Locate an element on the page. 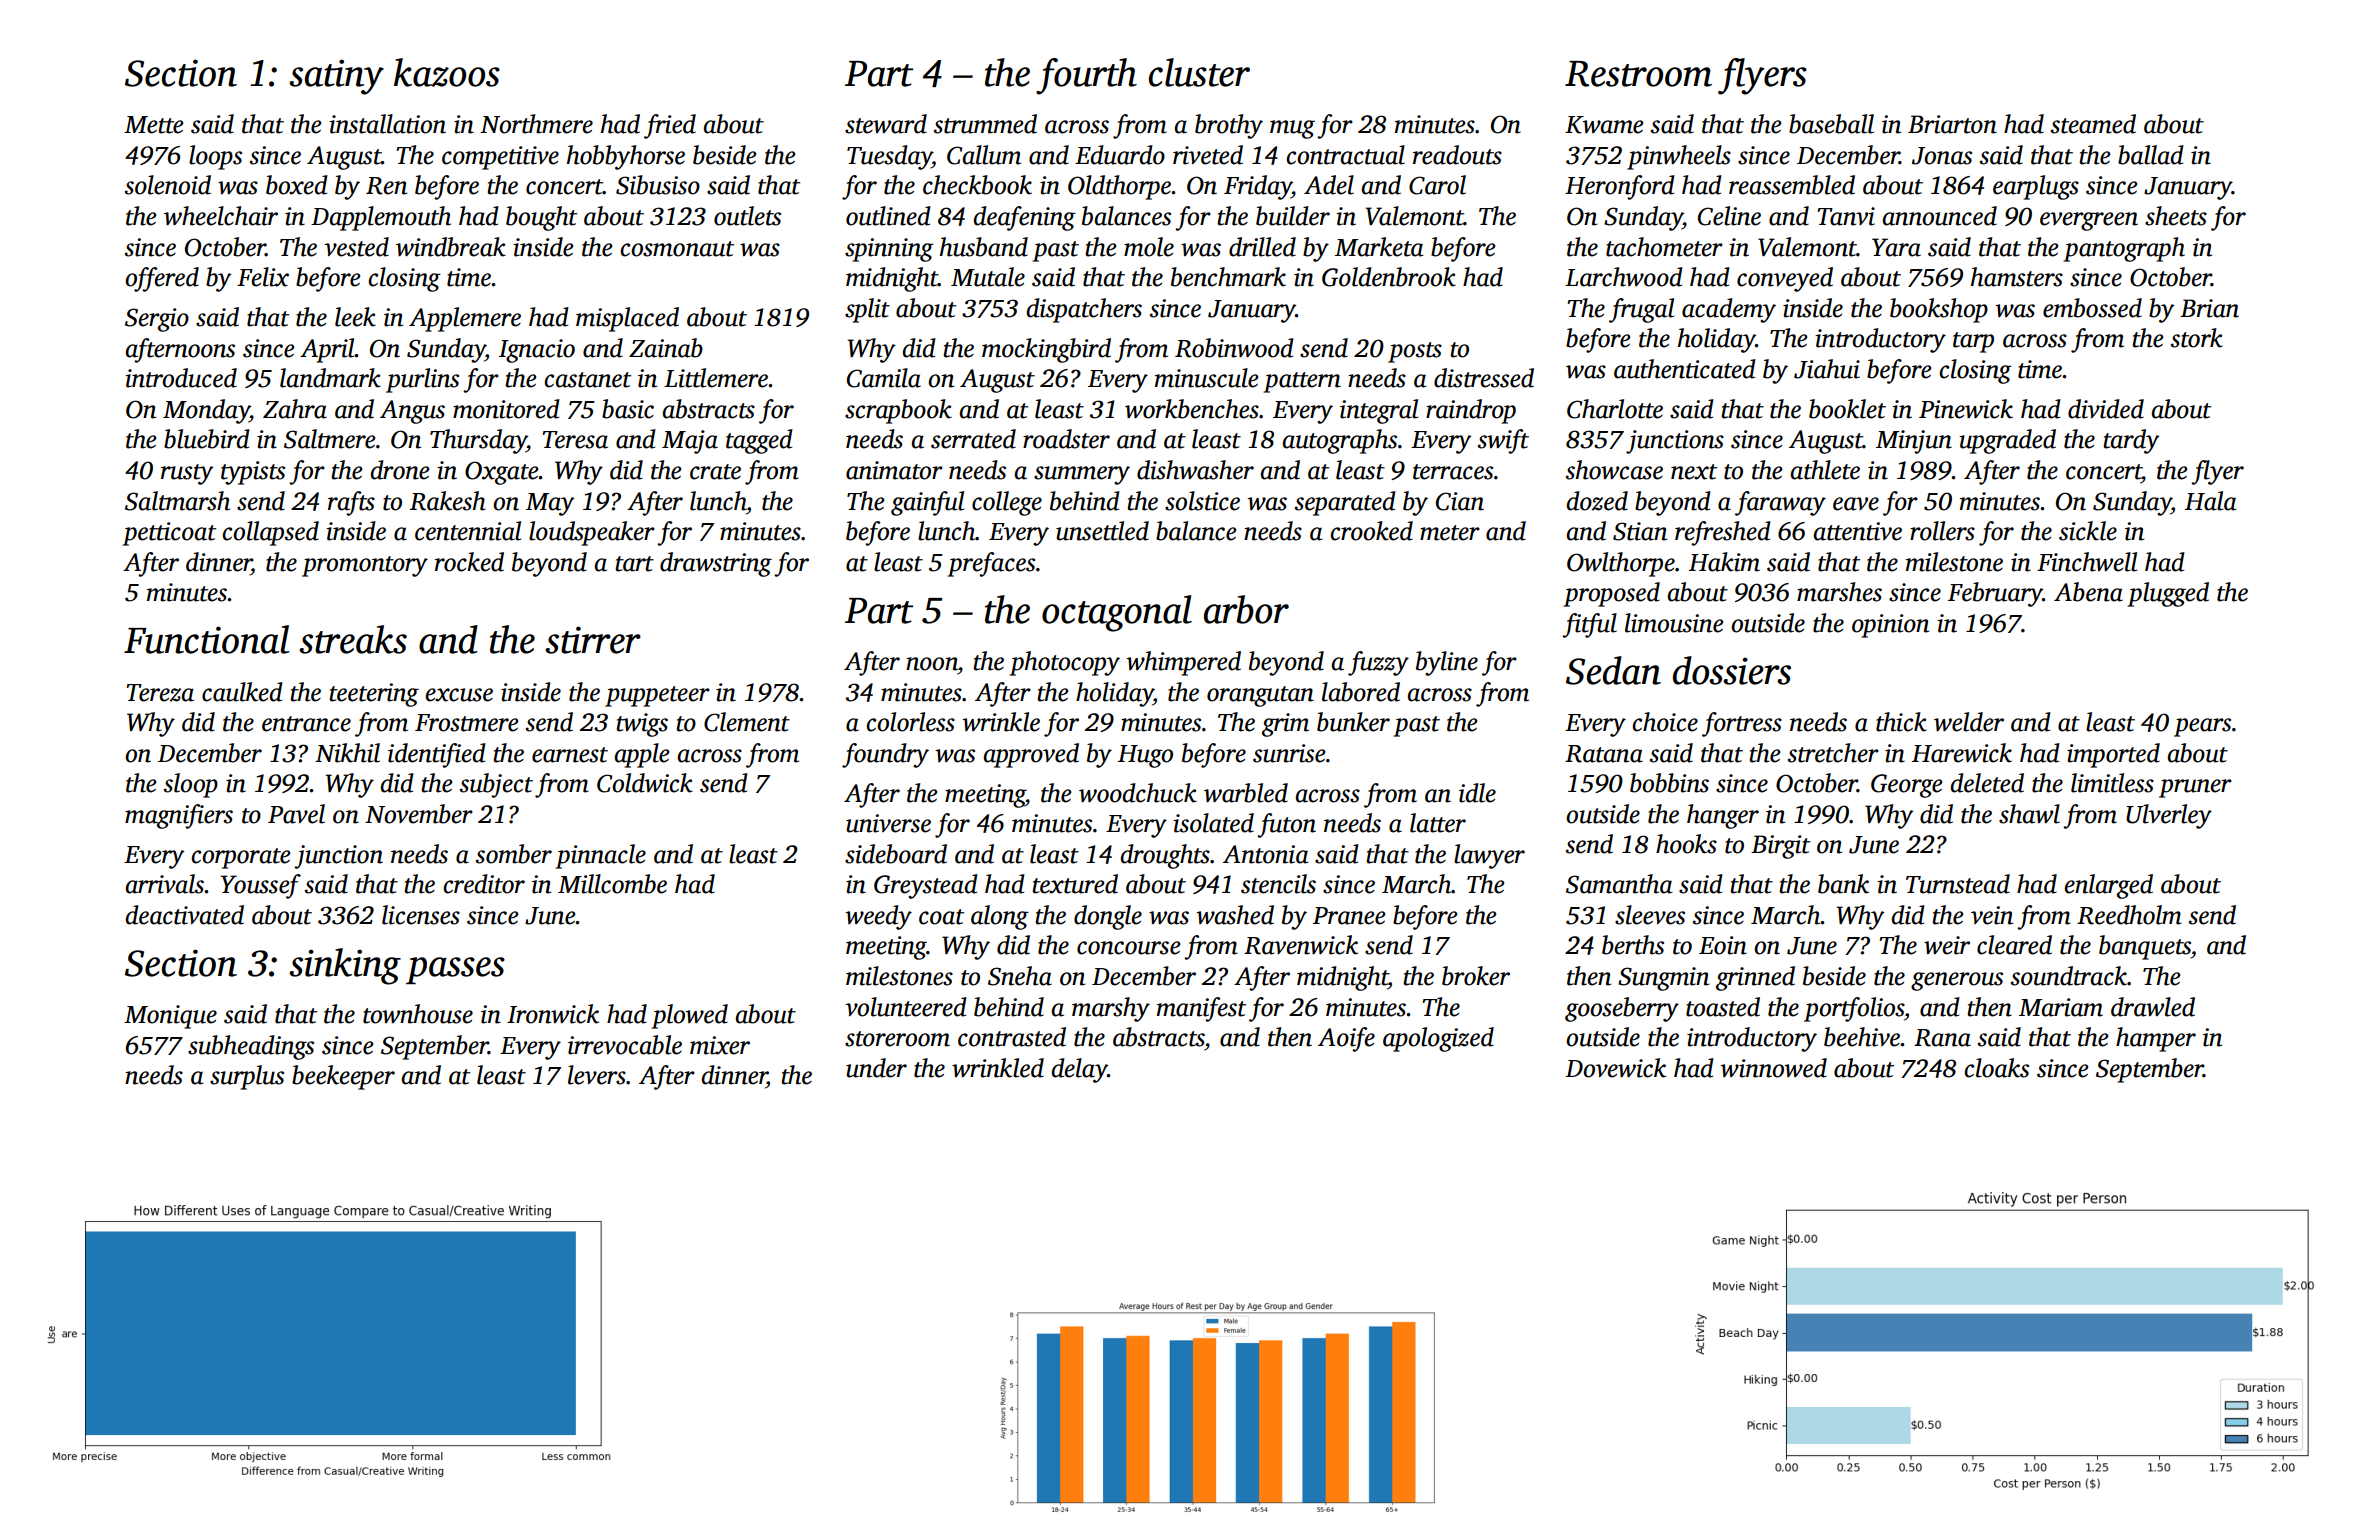 This document has width=2380, height=1540. subheadings is located at coordinates (251, 1047).
